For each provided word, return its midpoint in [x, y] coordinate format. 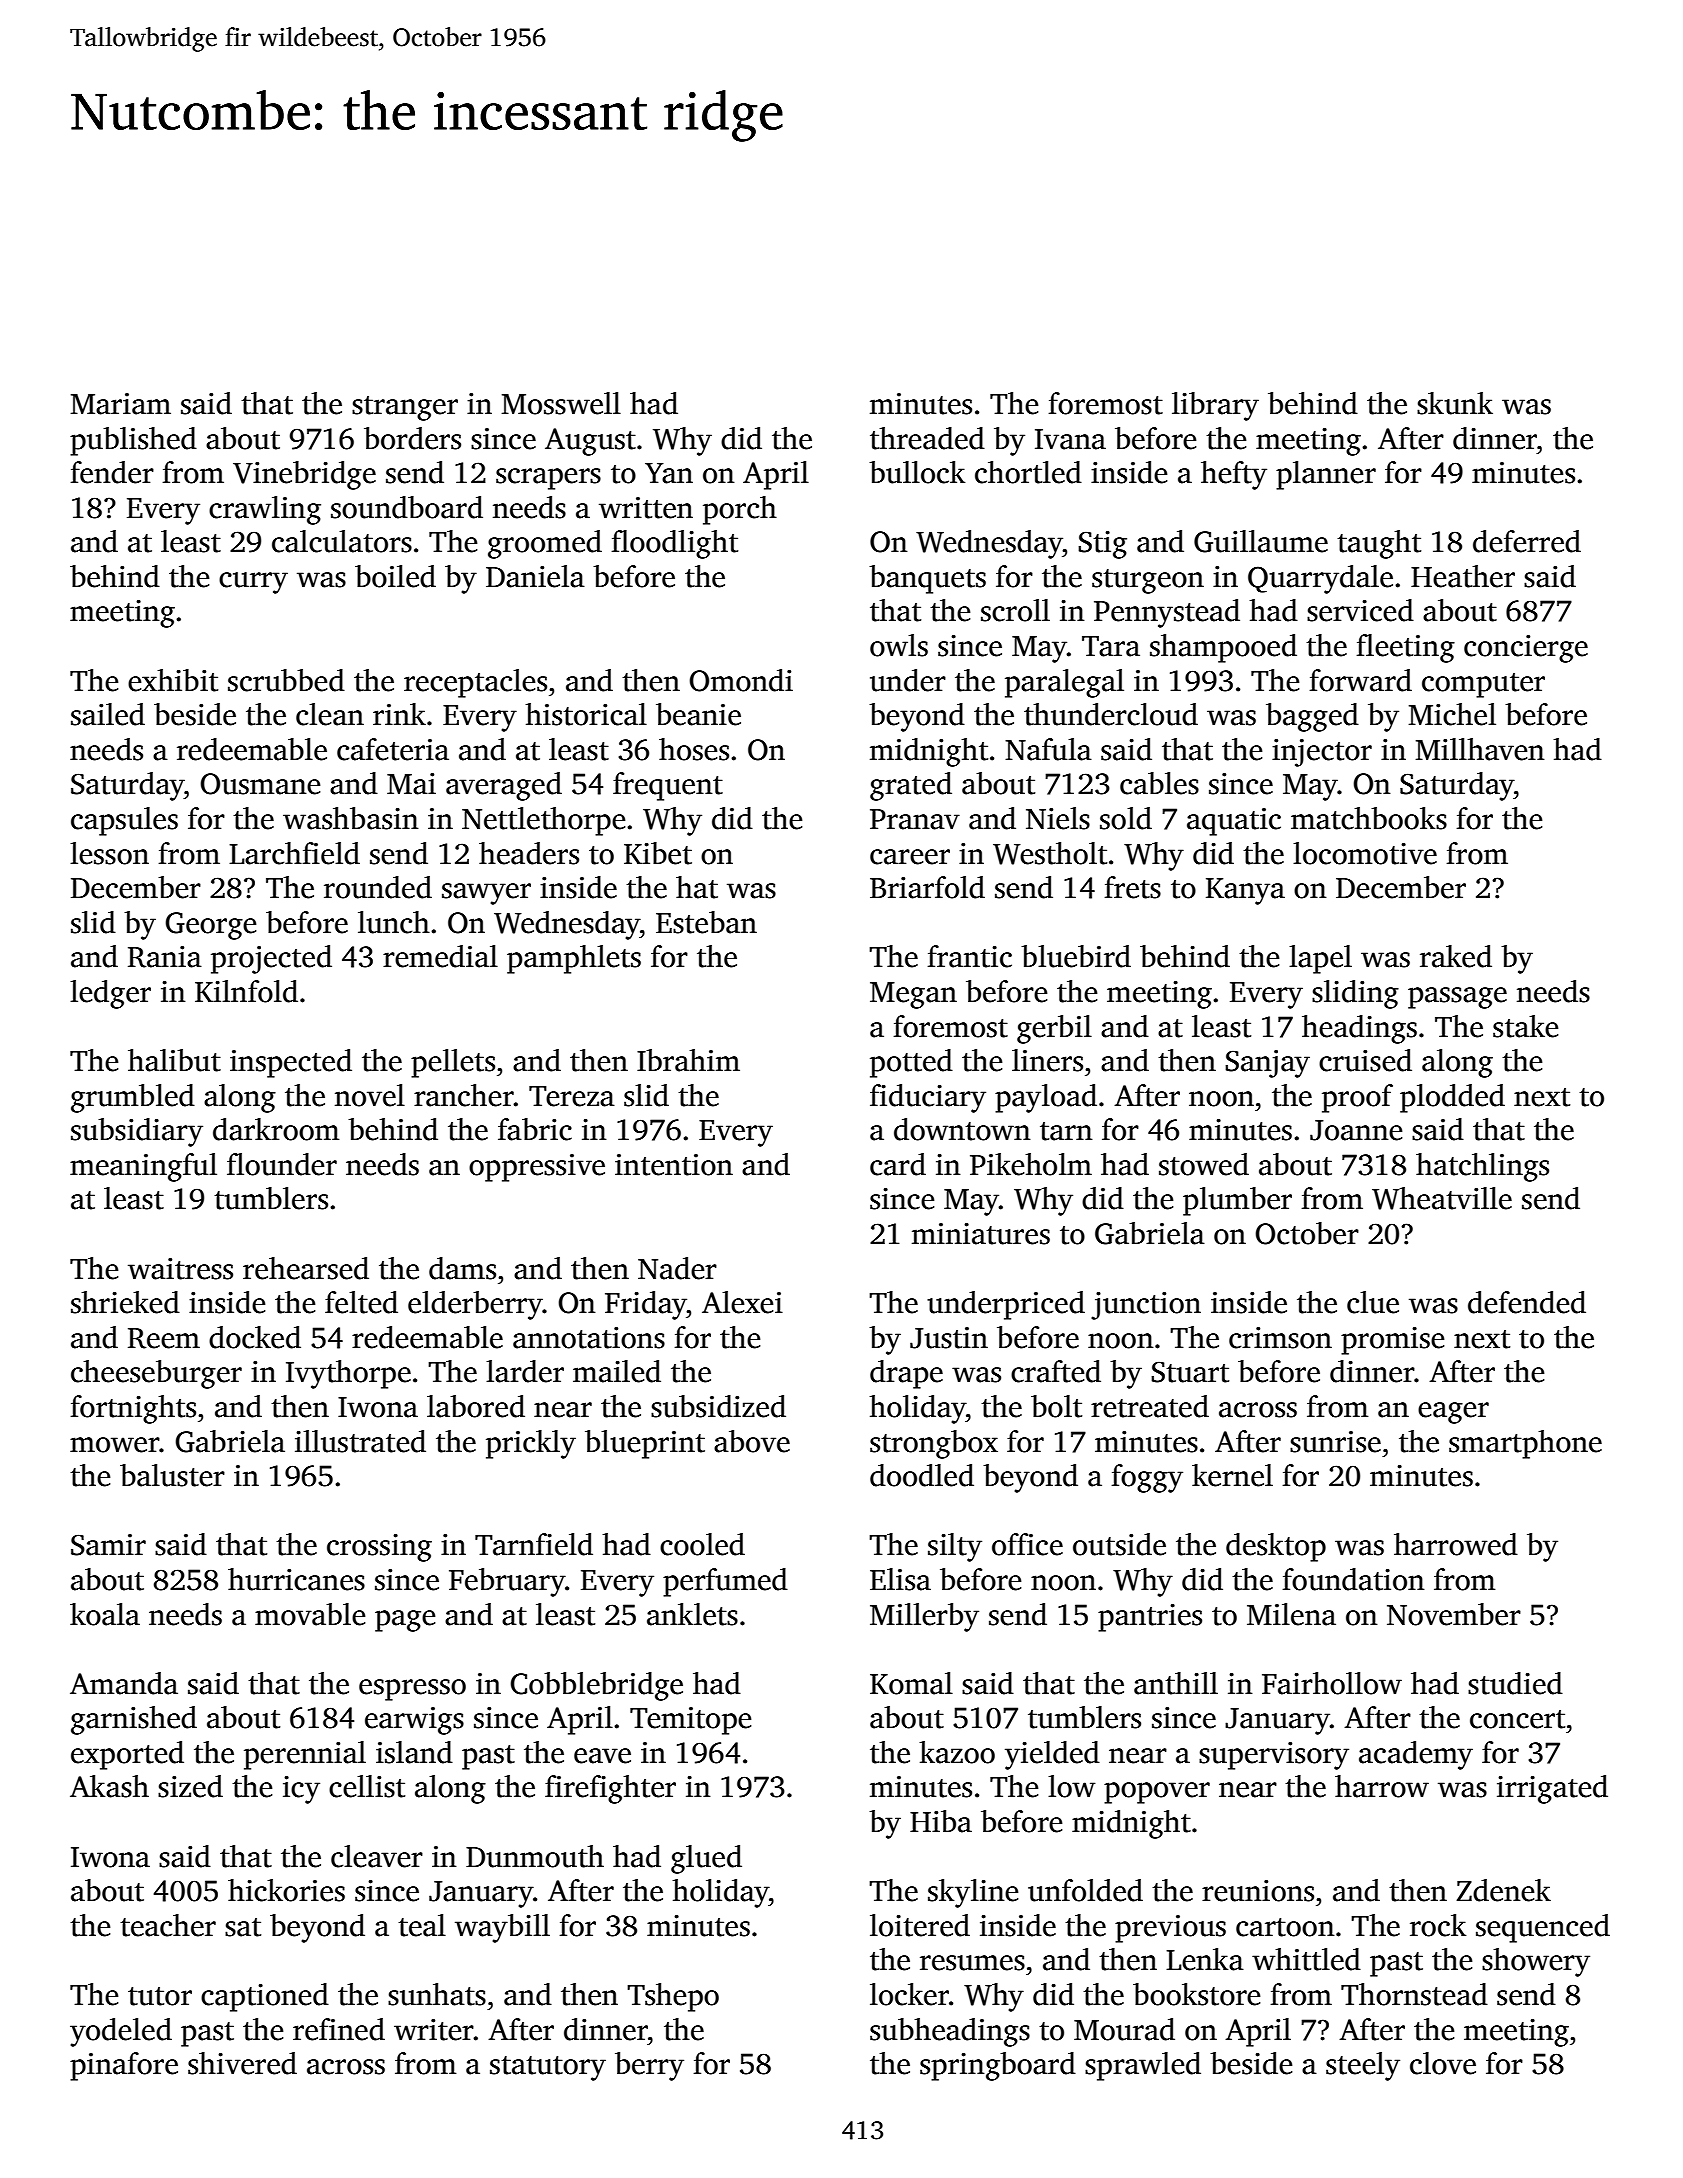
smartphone [1525, 1444]
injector [1322, 753]
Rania [165, 957]
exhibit [173, 680]
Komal [911, 1683]
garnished [134, 1720]
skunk [1455, 403]
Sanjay [1267, 1064]
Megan [913, 995]
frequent [668, 786]
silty [955, 1547]
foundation [1354, 1579]
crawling [265, 510]
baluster [172, 1475]
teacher [168, 1925]
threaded [927, 438]
